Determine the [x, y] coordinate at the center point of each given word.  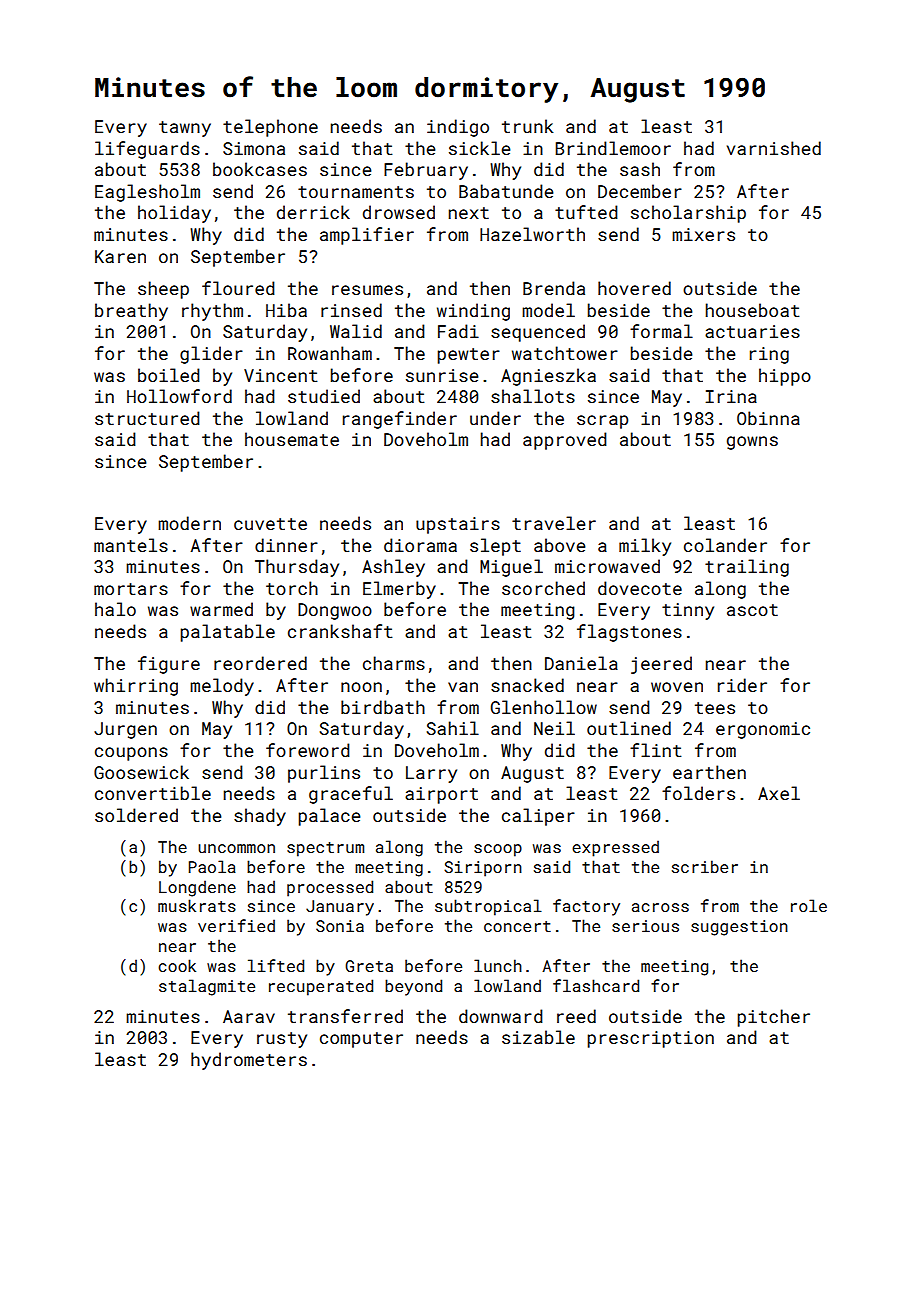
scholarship [688, 214]
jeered [661, 665]
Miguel [511, 568]
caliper [538, 817]
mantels [131, 545]
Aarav [249, 1016]
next [469, 213]
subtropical [488, 907]
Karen [120, 256]
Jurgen [125, 730]
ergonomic [763, 730]
